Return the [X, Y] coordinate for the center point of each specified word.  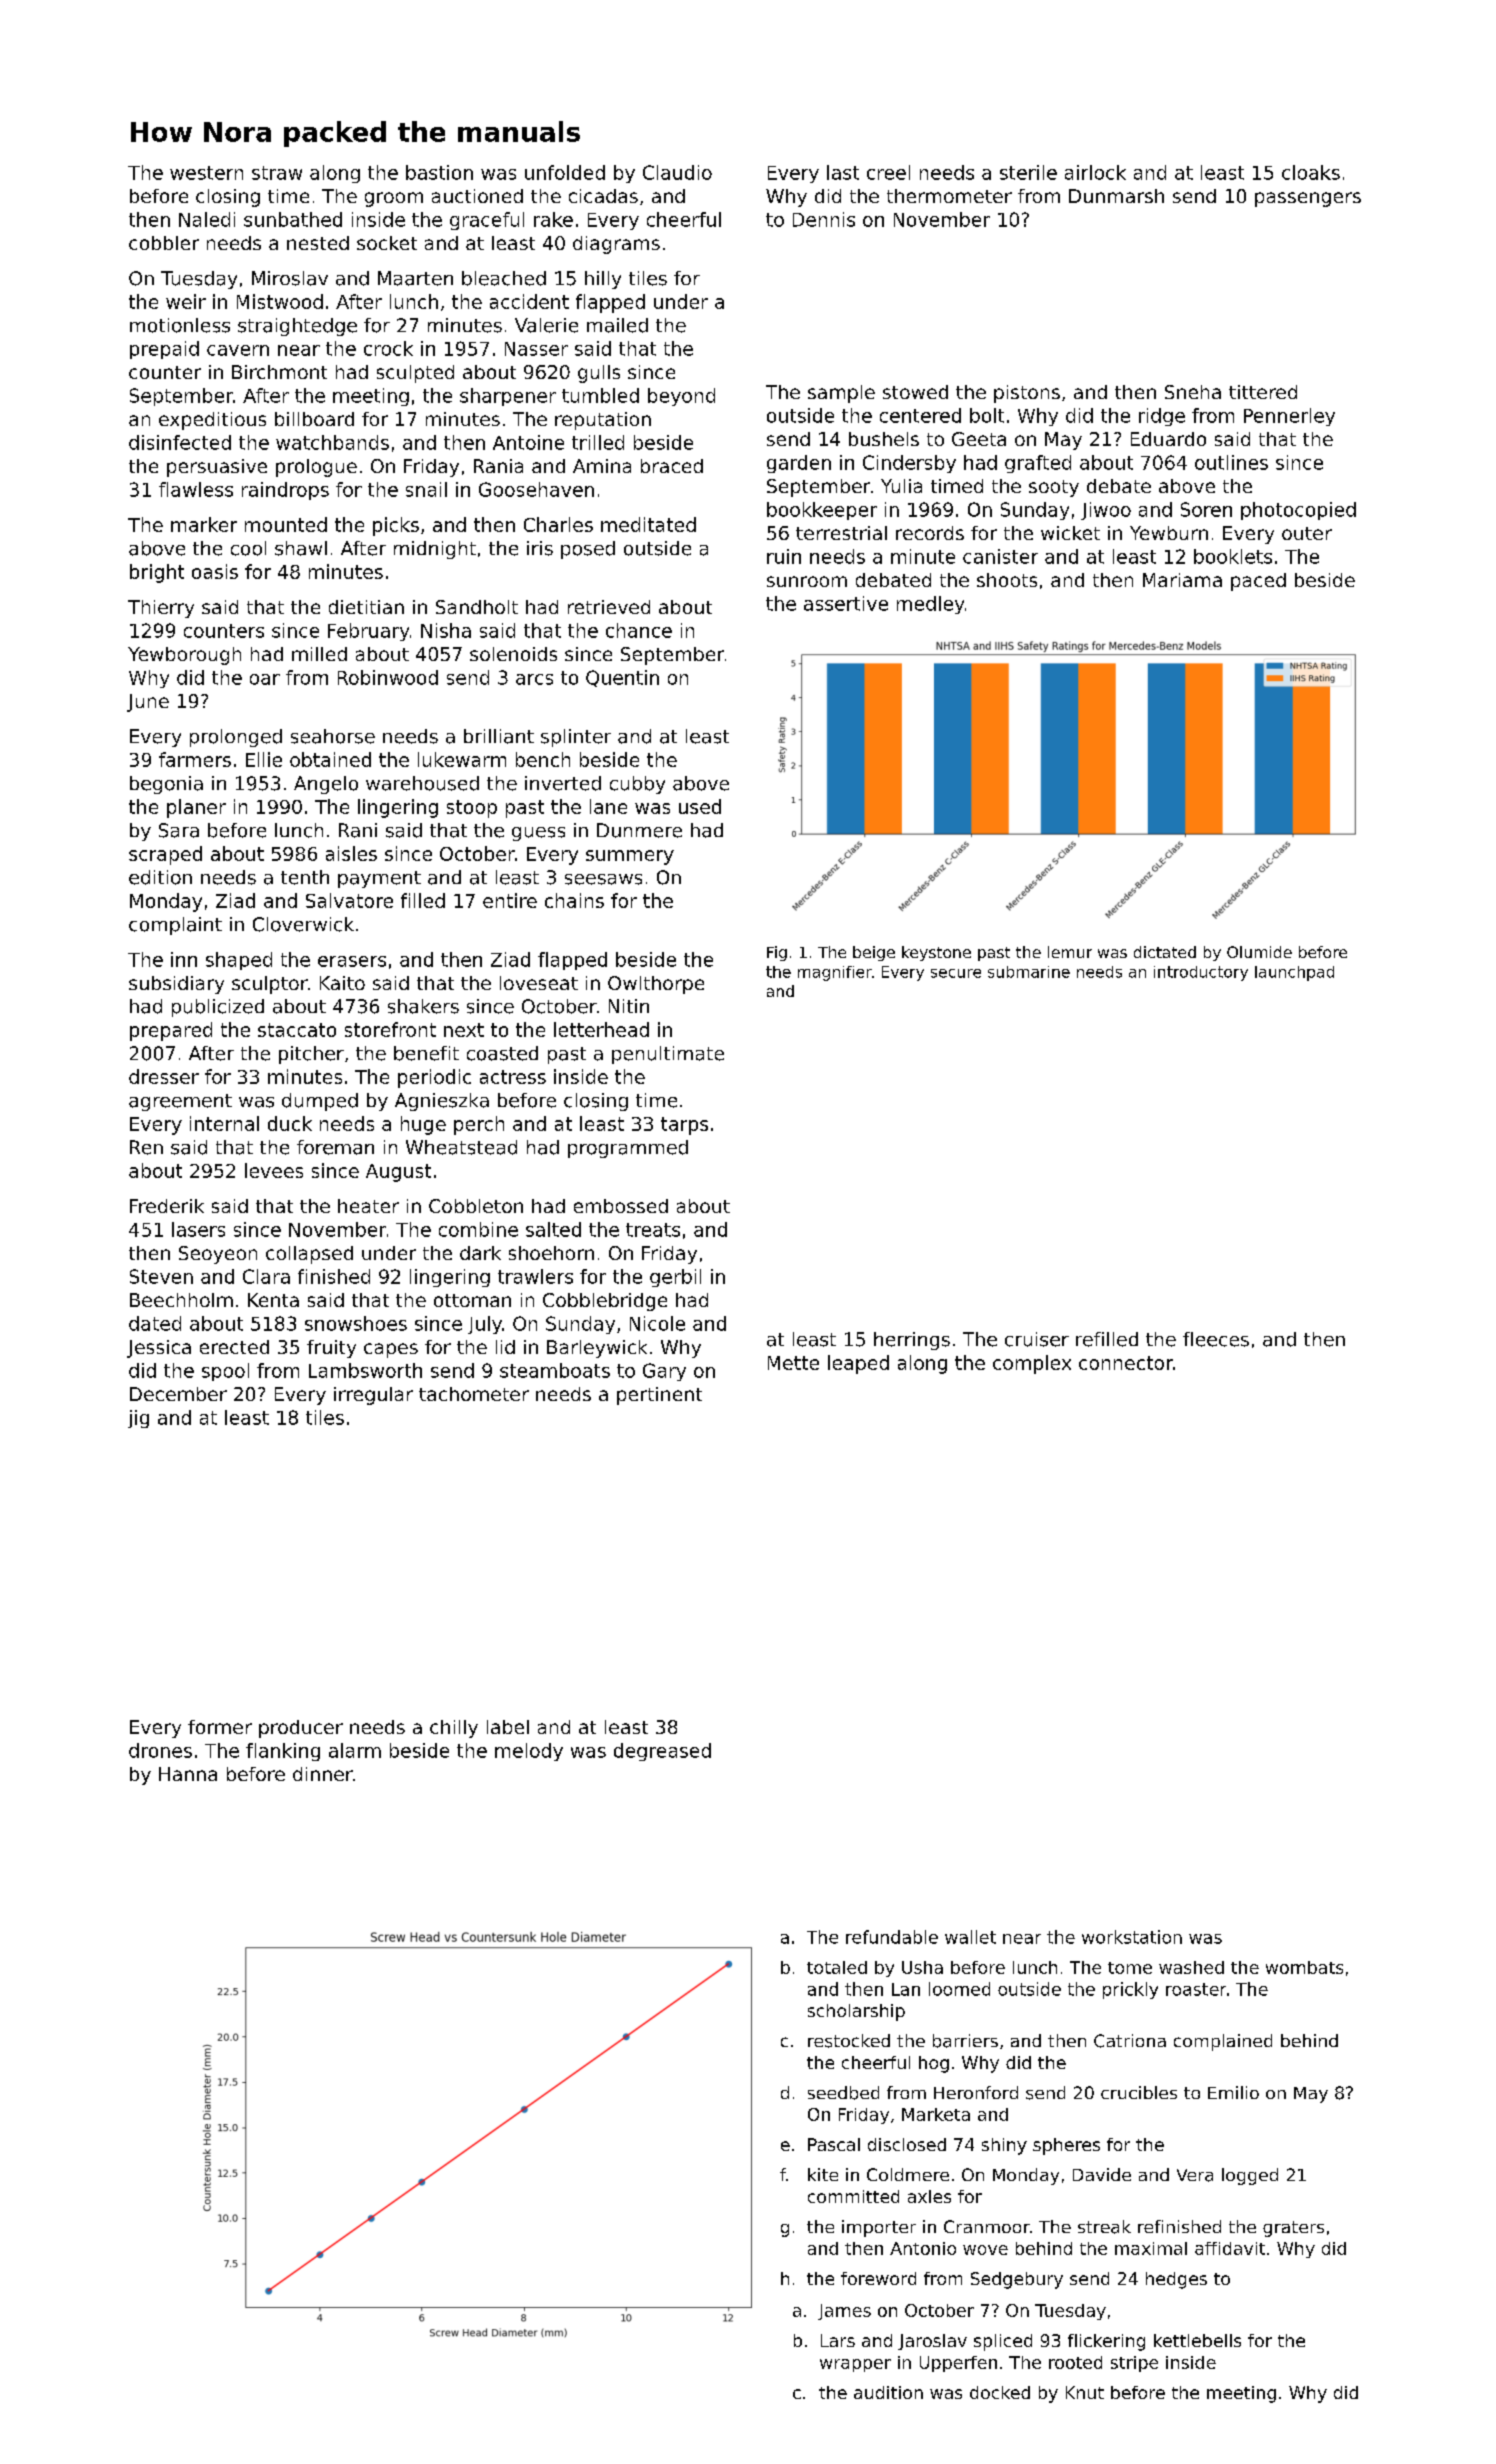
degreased [662, 1752]
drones [160, 1750]
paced [1258, 582]
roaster [1196, 1989]
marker [204, 524]
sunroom [807, 581]
